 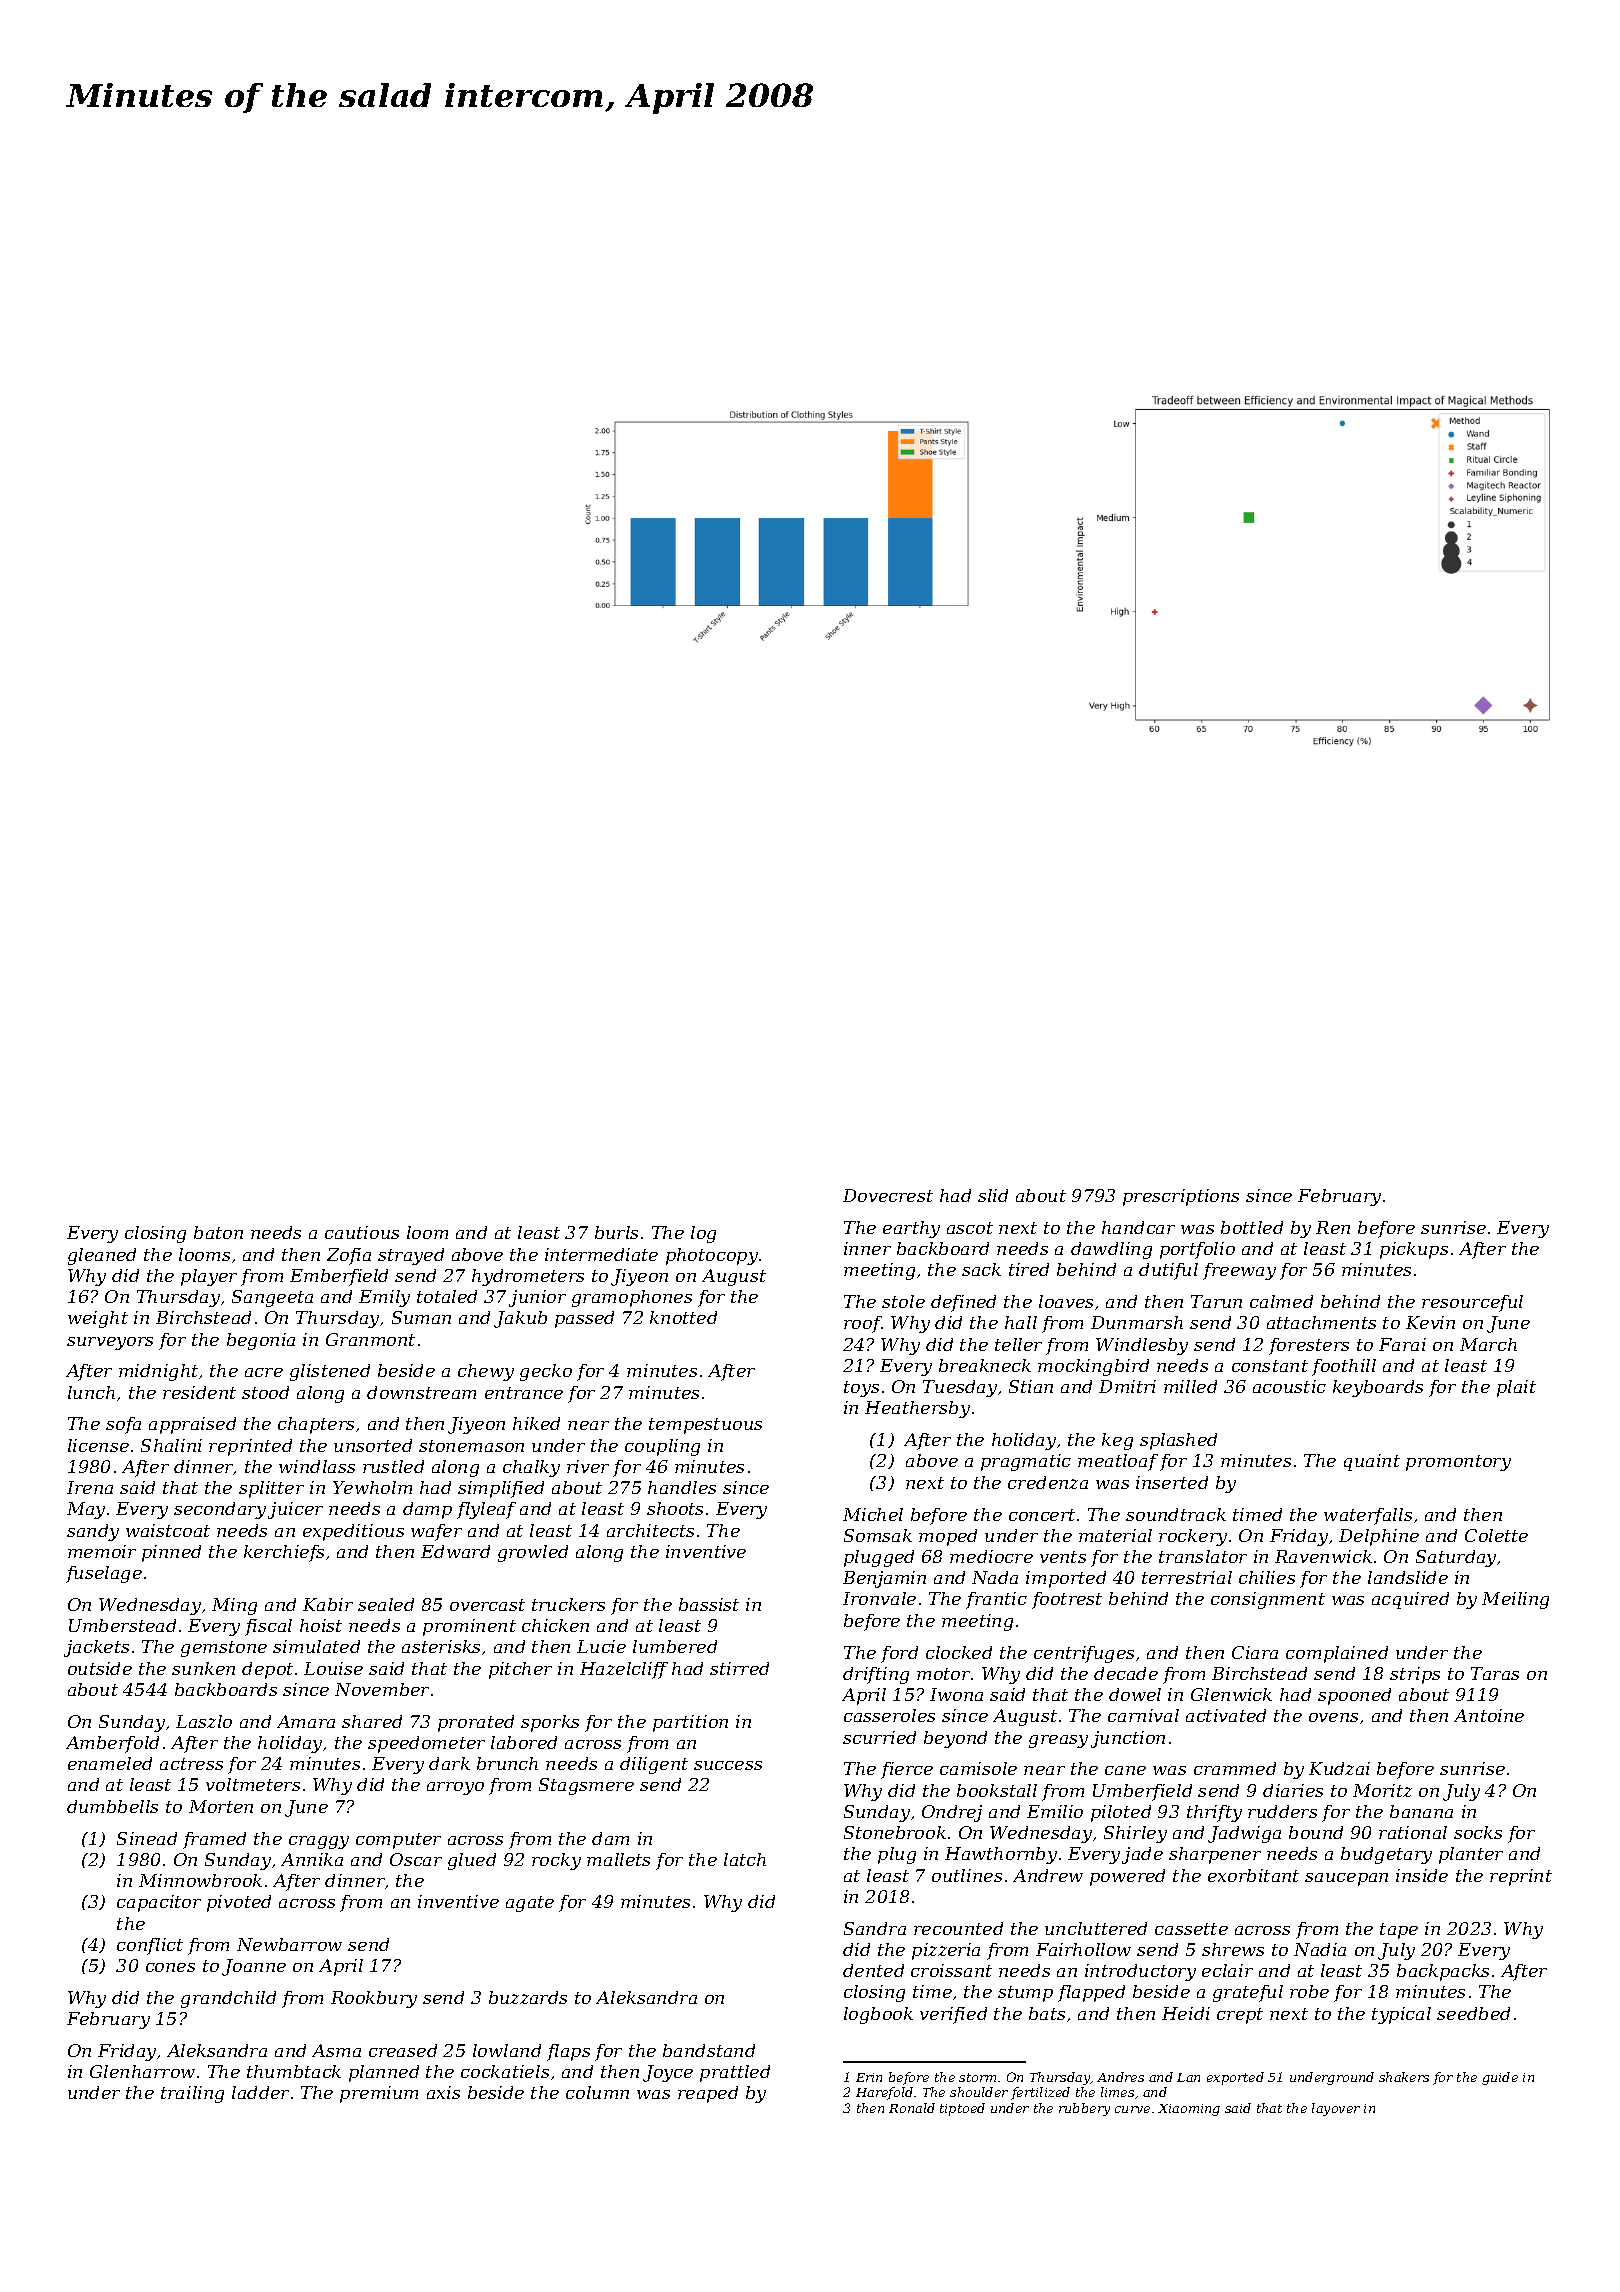 What do you see at coordinates (1473, 2013) in the page?
I see `seedbed` at bounding box center [1473, 2013].
